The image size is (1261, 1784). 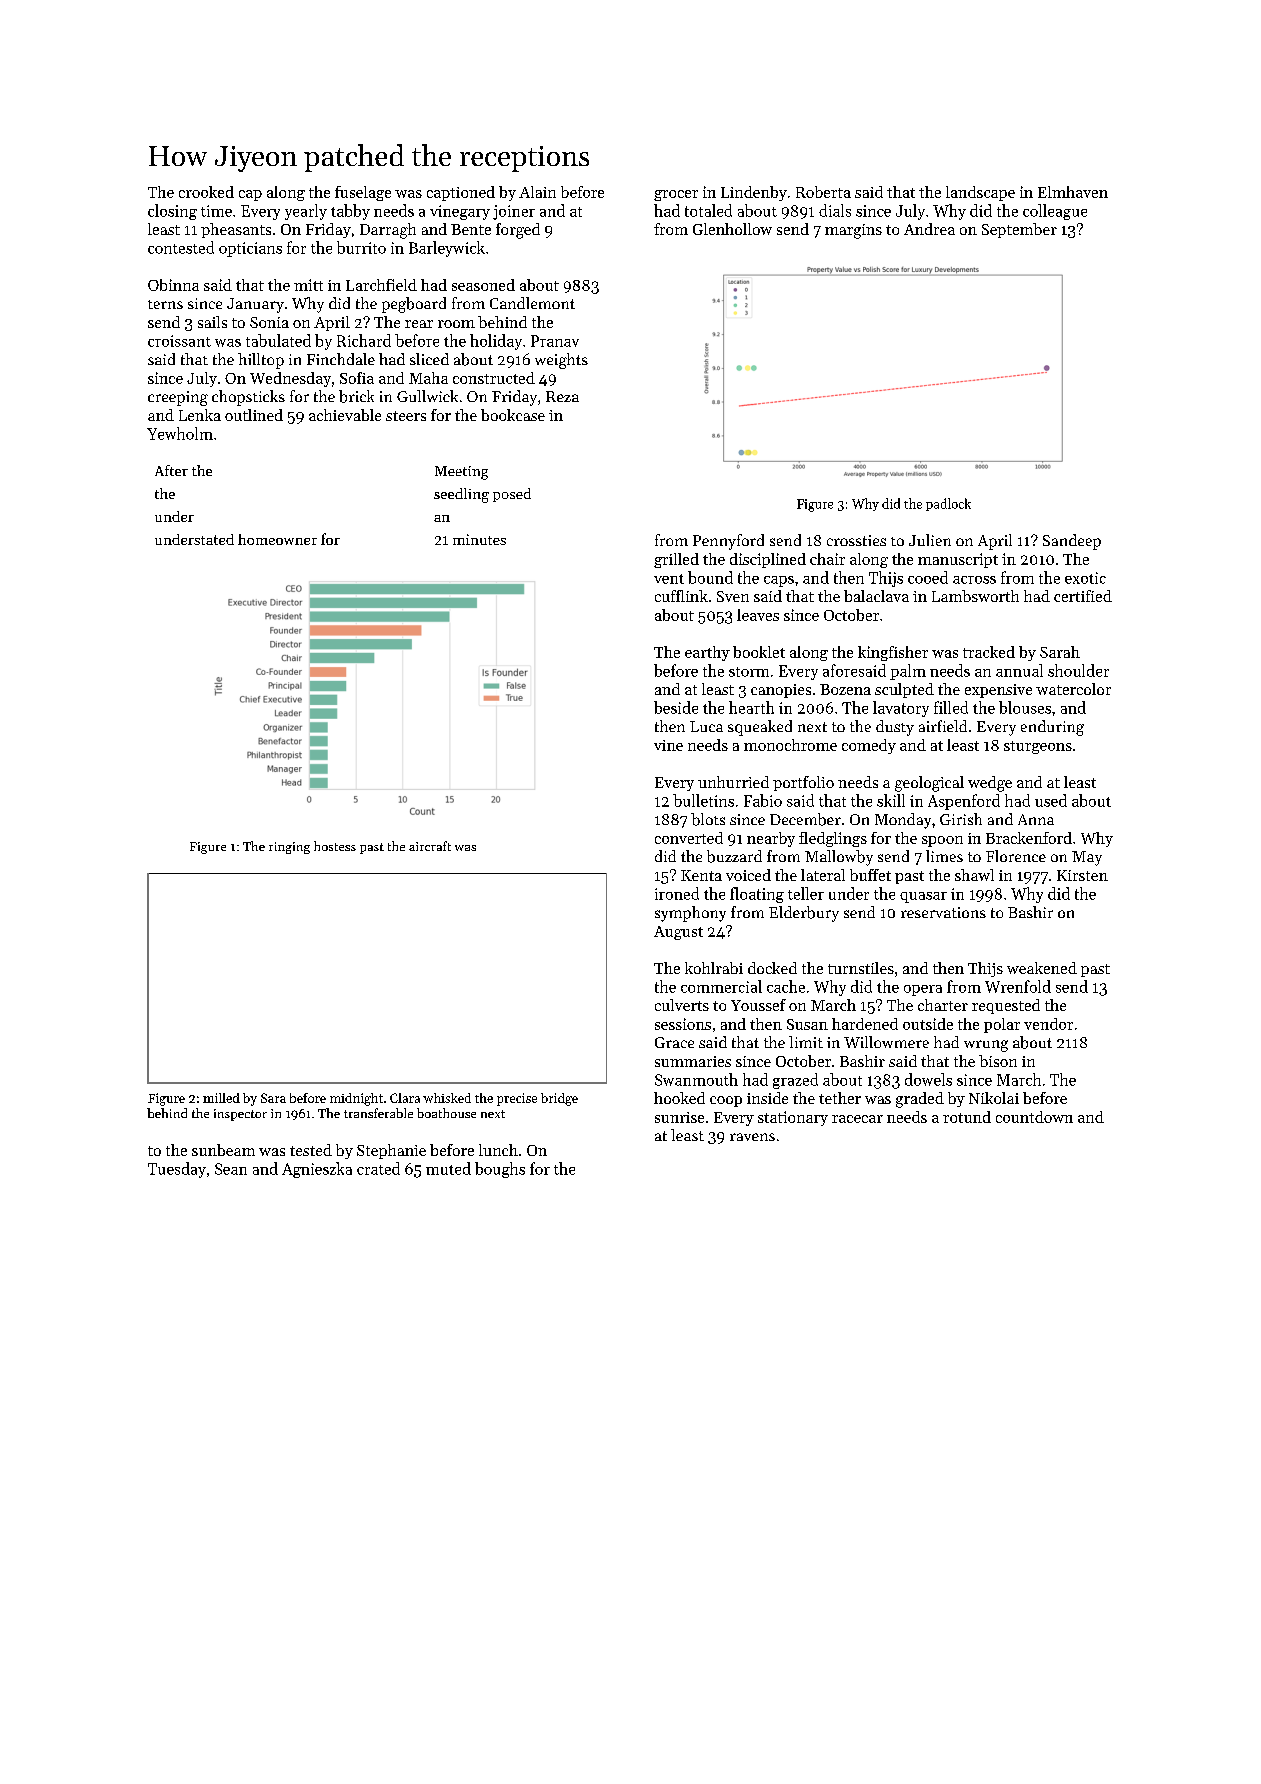 I want to click on annual, so click(x=1019, y=670).
